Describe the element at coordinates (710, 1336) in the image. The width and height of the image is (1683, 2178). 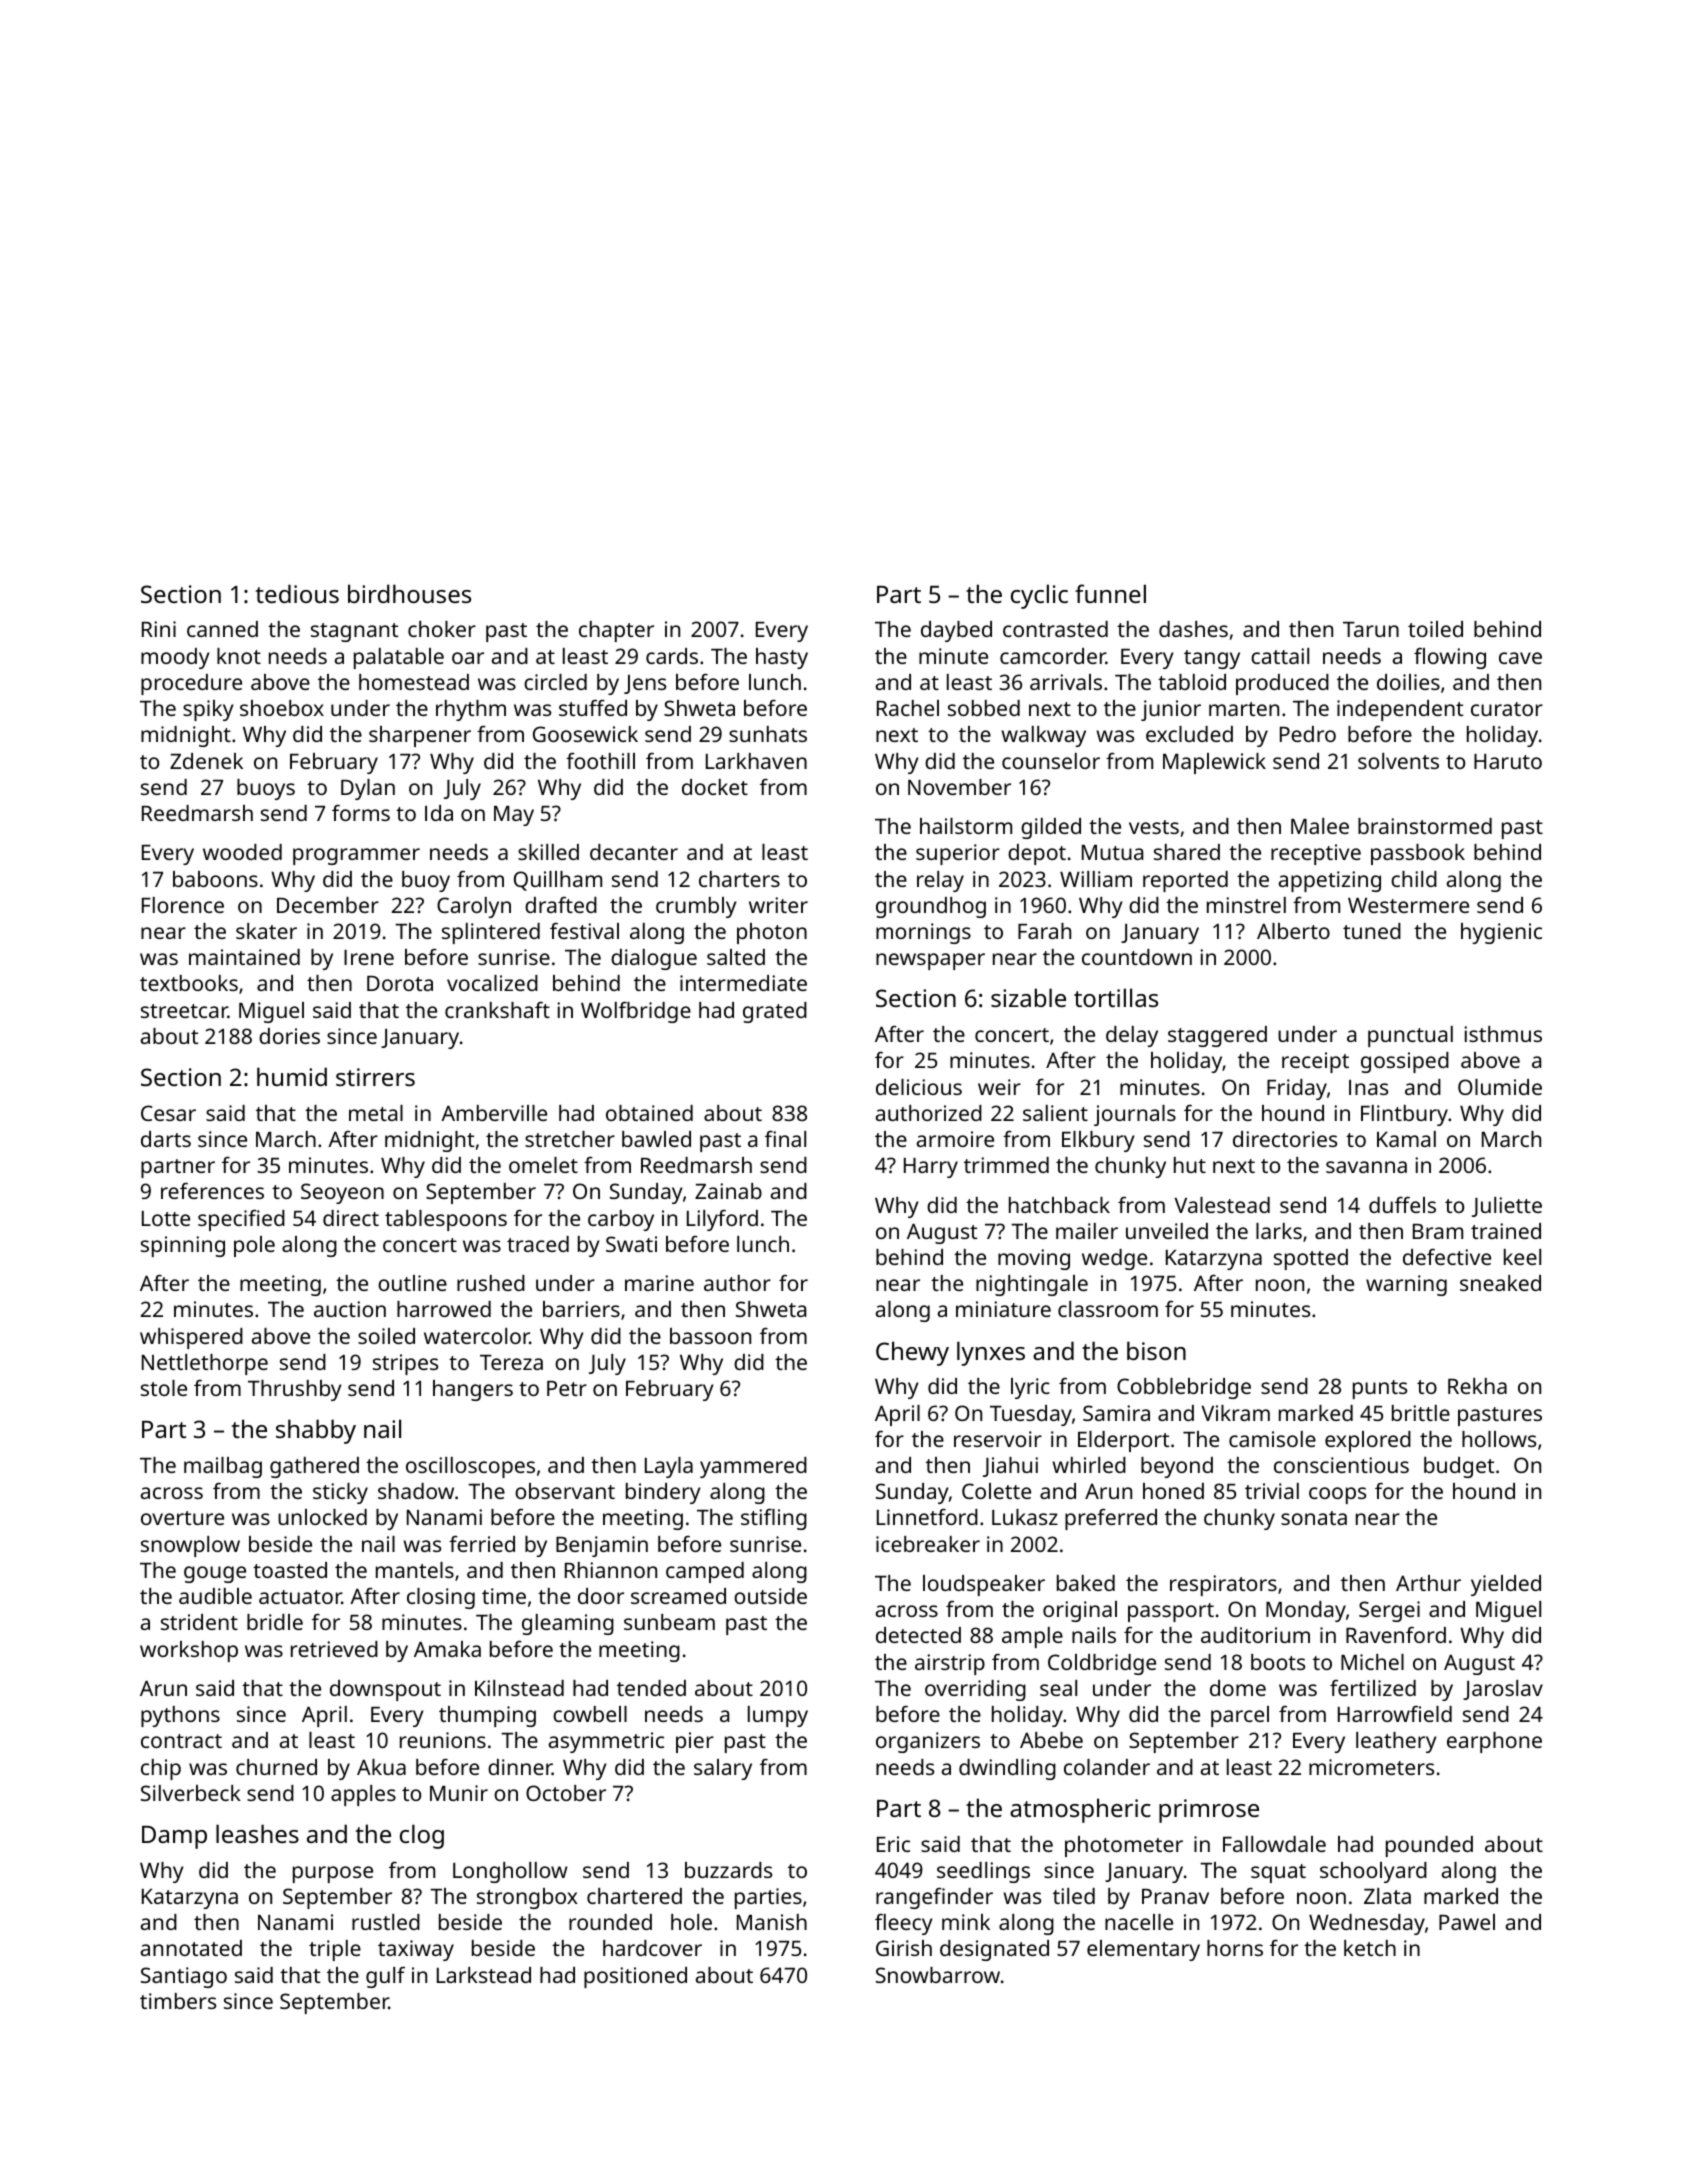
I see `bassoon` at that location.
